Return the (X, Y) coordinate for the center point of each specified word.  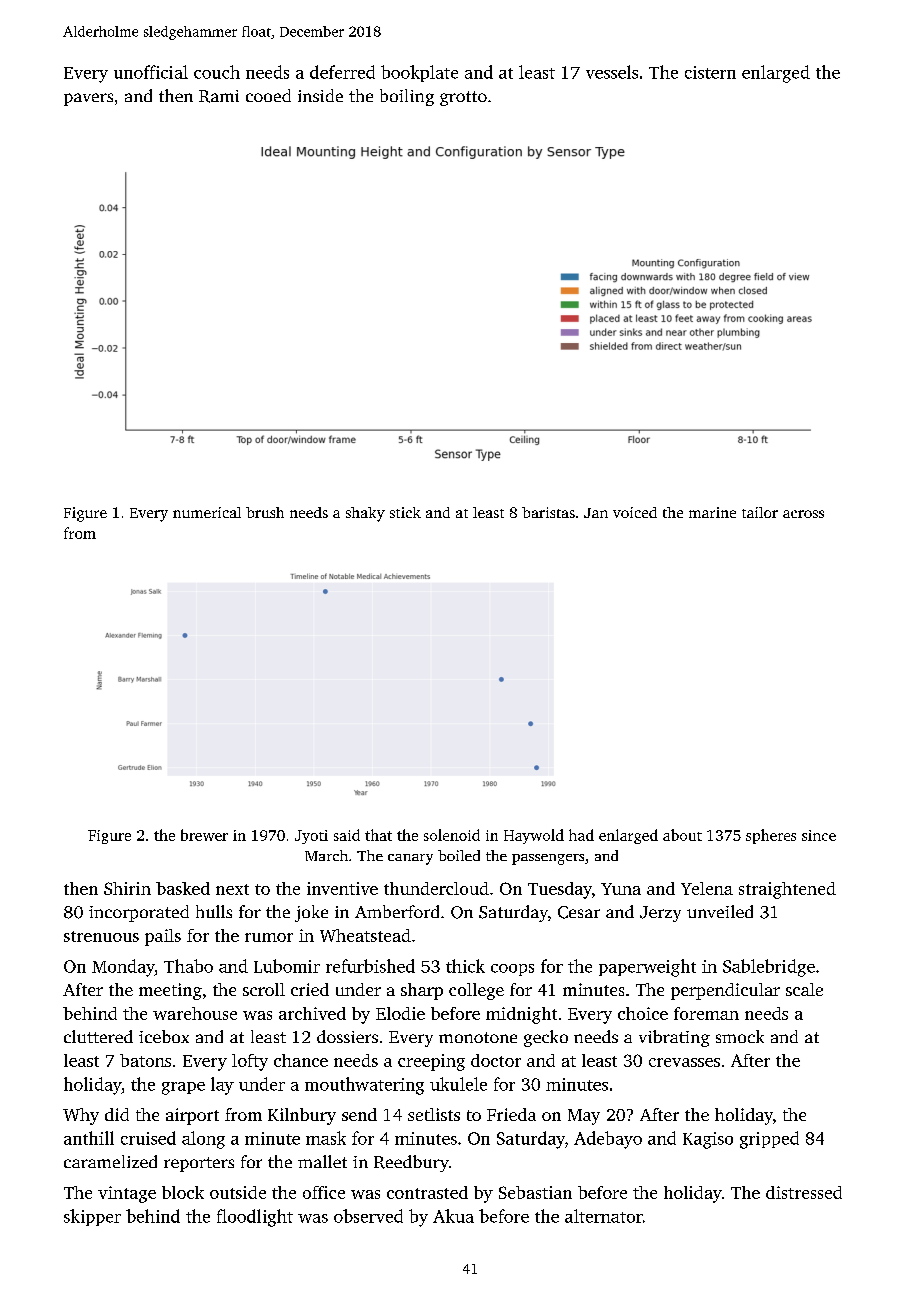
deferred (342, 72)
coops (512, 970)
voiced (635, 512)
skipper (92, 1217)
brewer (204, 835)
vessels (612, 72)
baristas (548, 512)
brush (265, 512)
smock (740, 1036)
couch (217, 72)
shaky (365, 514)
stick (405, 512)
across (803, 514)
